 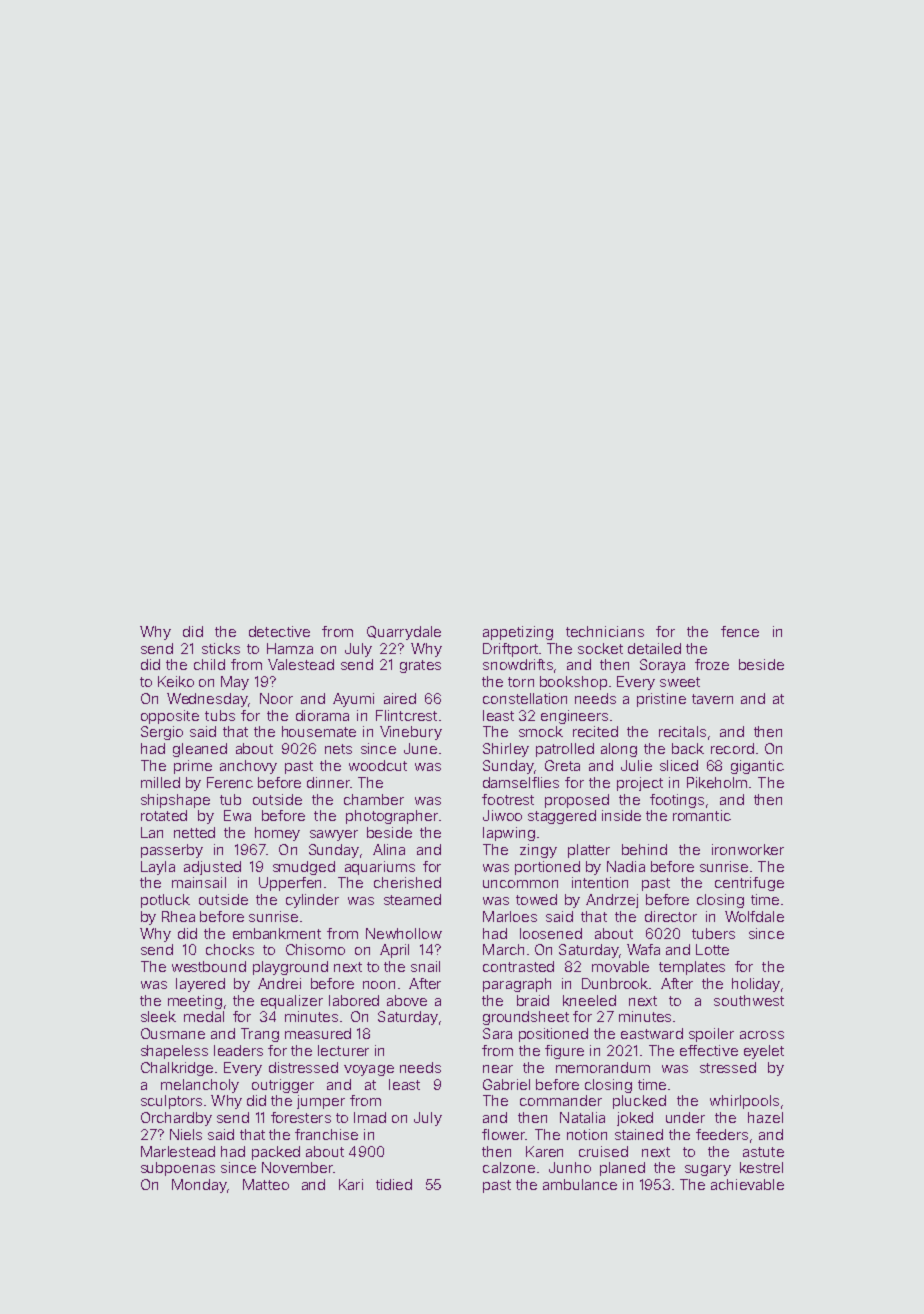 I want to click on Newhollow, so click(x=404, y=933).
